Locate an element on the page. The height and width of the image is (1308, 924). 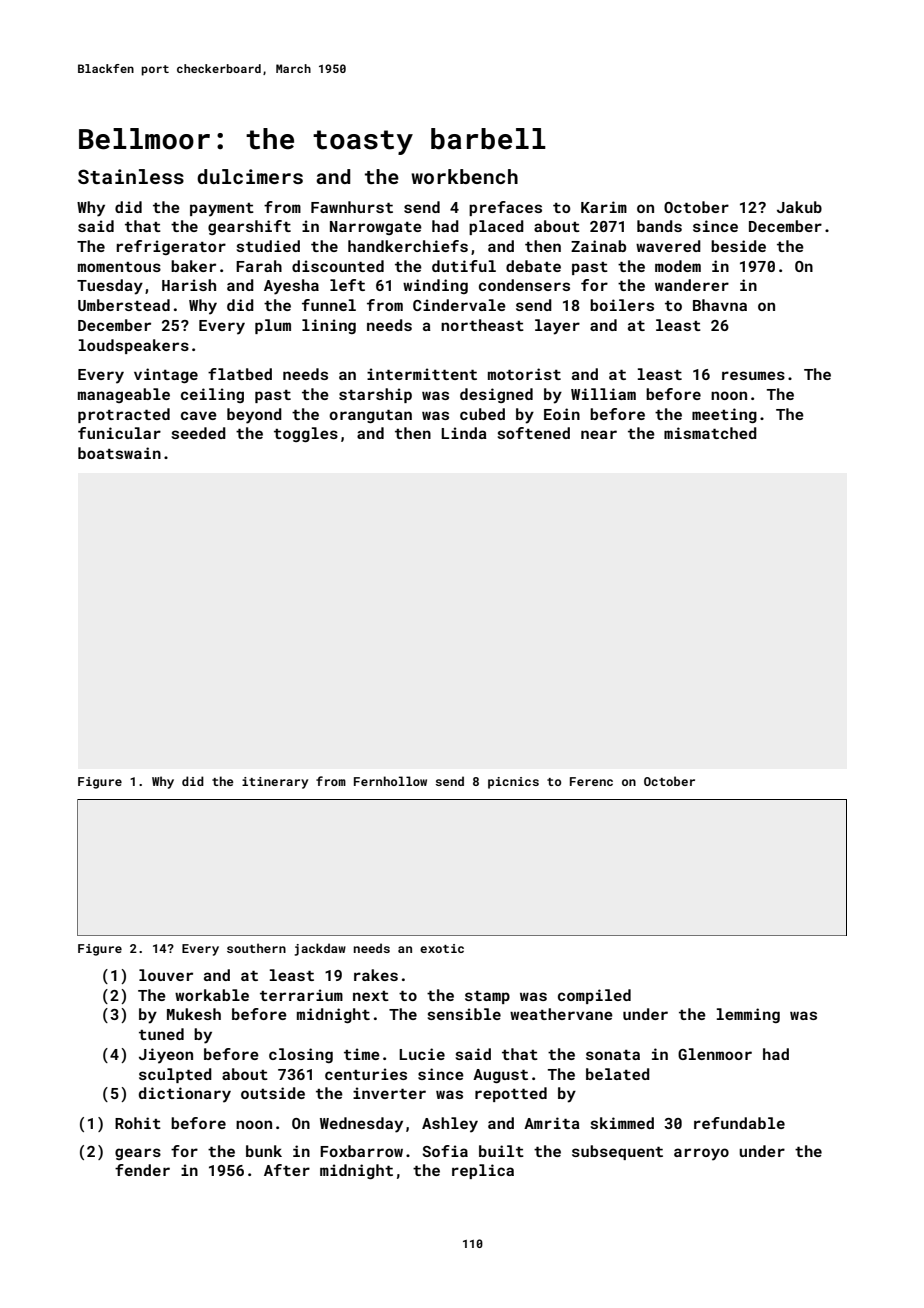
Stainless is located at coordinates (131, 176).
